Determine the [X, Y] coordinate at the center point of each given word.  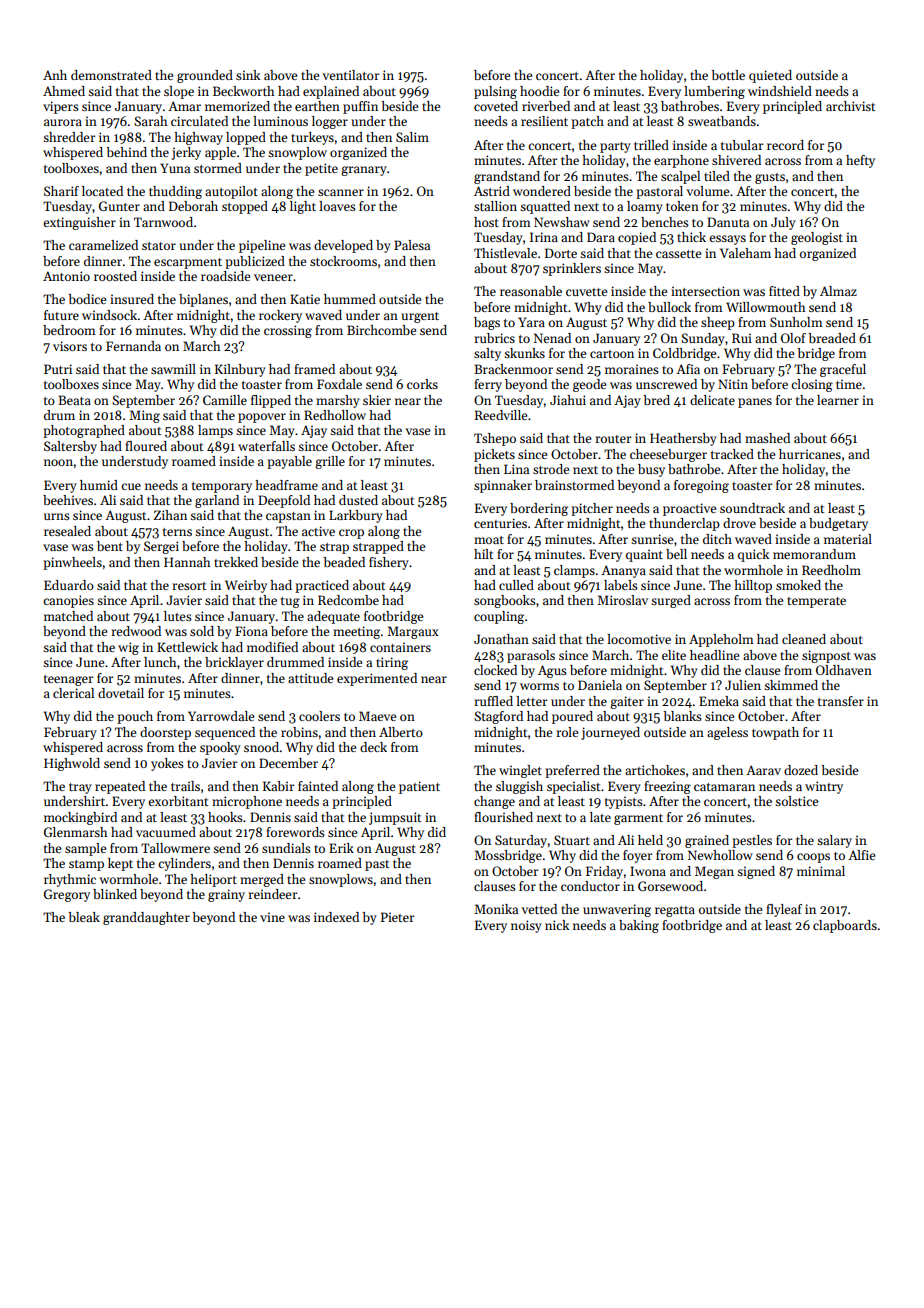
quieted [770, 76]
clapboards [845, 926]
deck [373, 747]
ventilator [351, 75]
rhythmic [70, 880]
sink [248, 75]
